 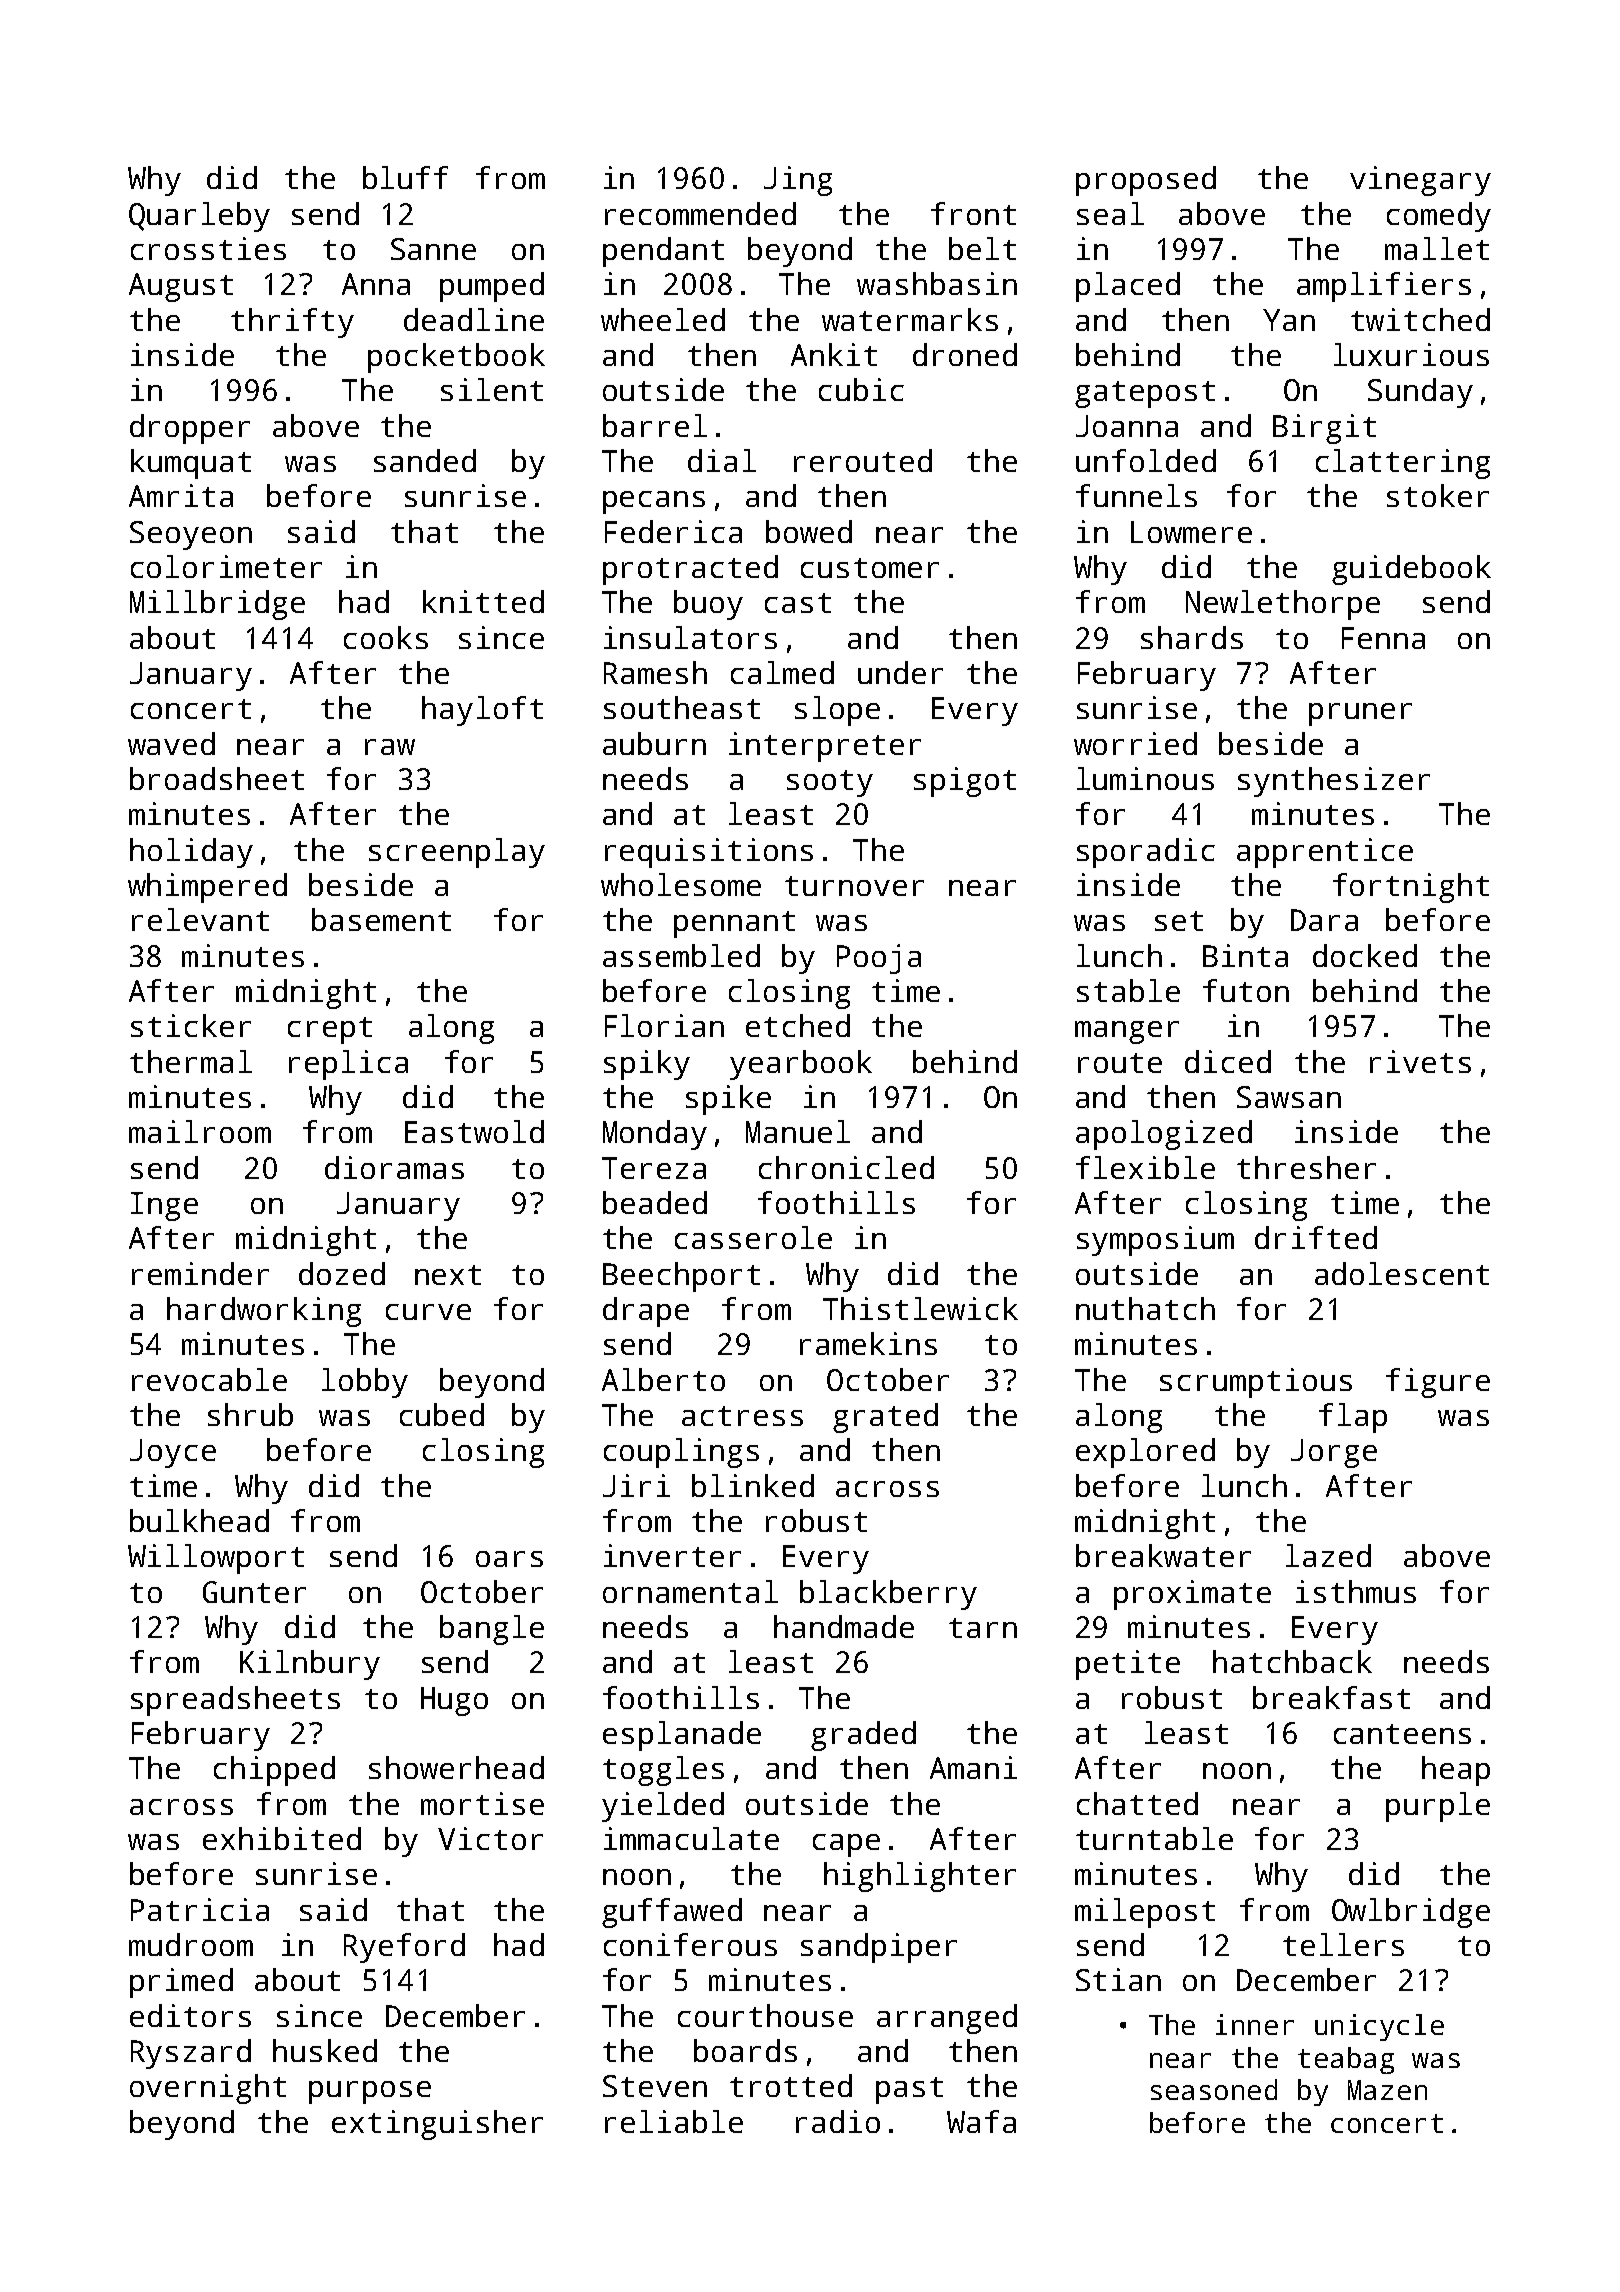 I want to click on front, so click(x=973, y=213).
